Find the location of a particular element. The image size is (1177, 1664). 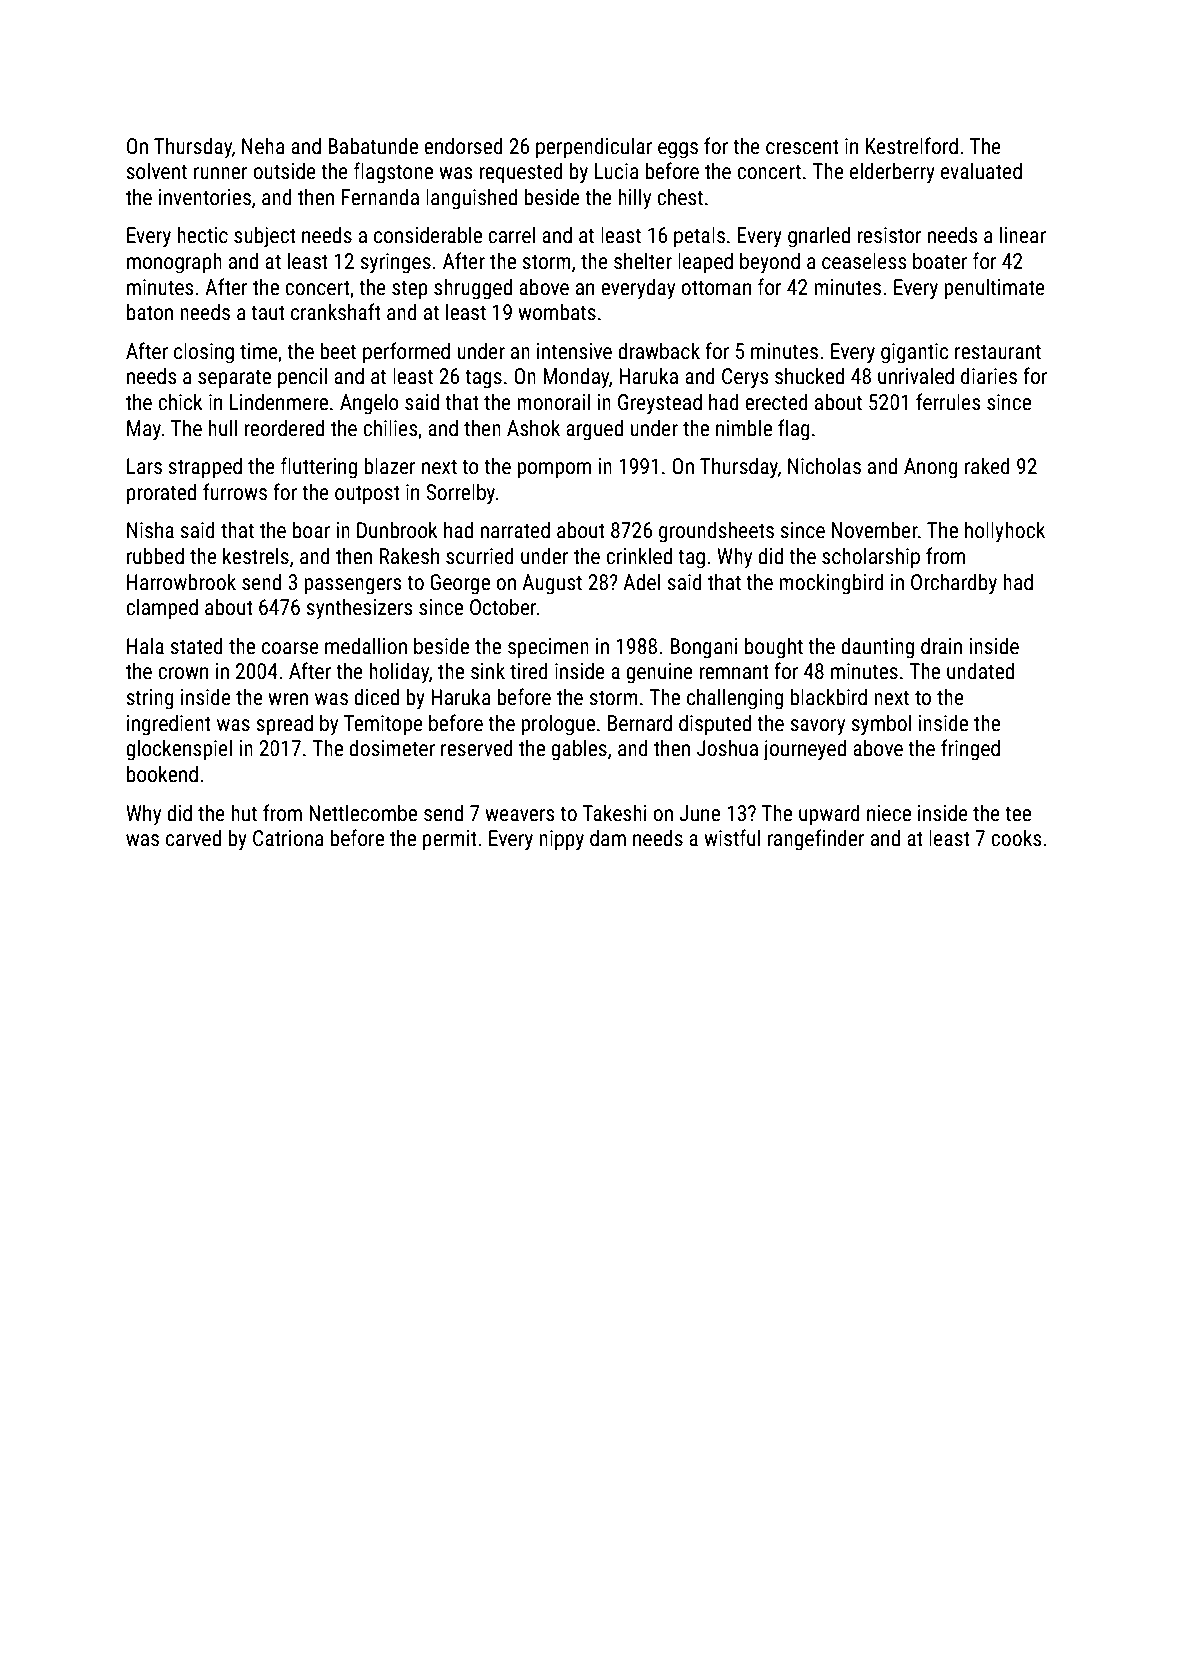

Neha is located at coordinates (263, 145).
